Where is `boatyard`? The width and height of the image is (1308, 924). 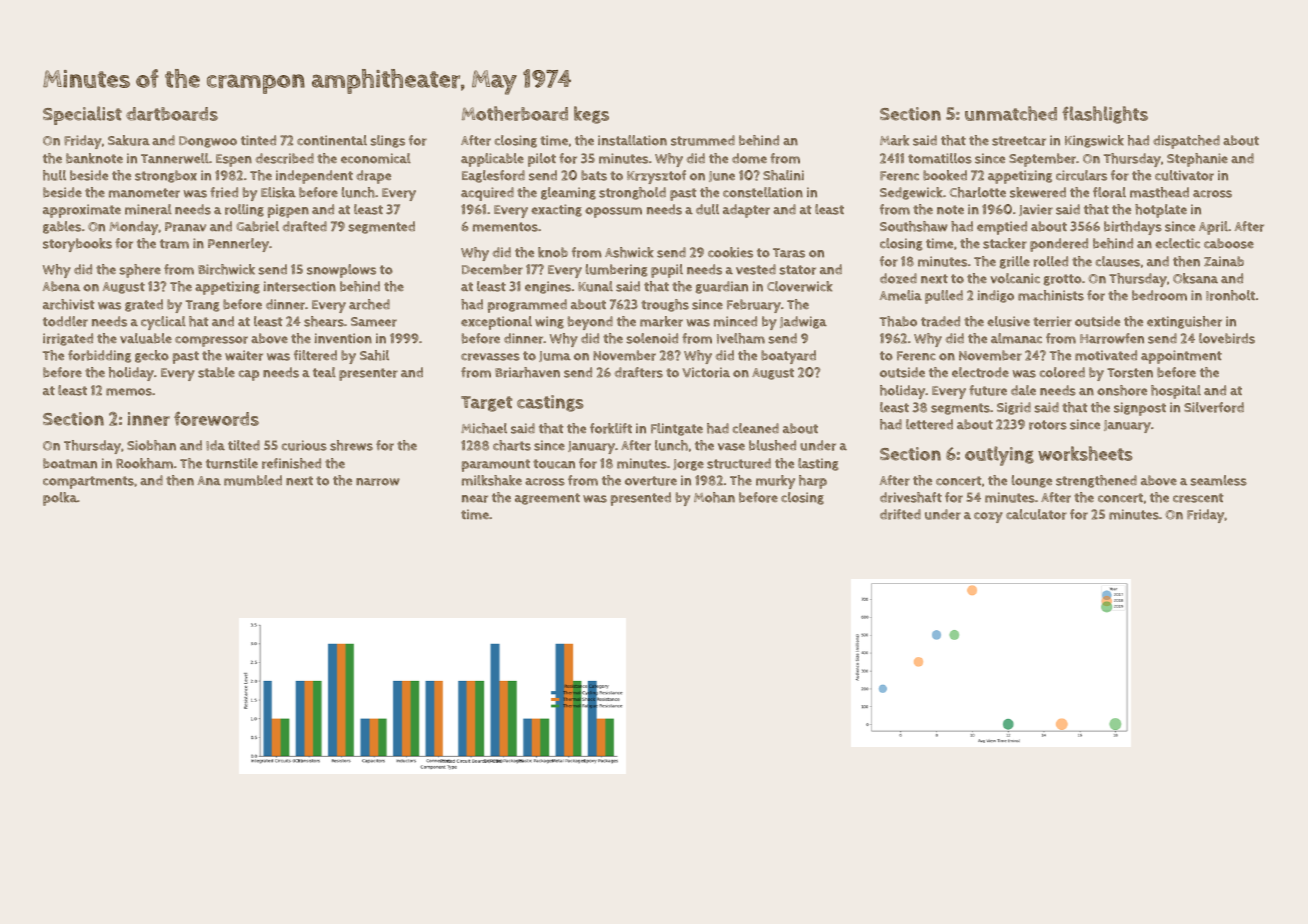 boatyard is located at coordinates (788, 357).
